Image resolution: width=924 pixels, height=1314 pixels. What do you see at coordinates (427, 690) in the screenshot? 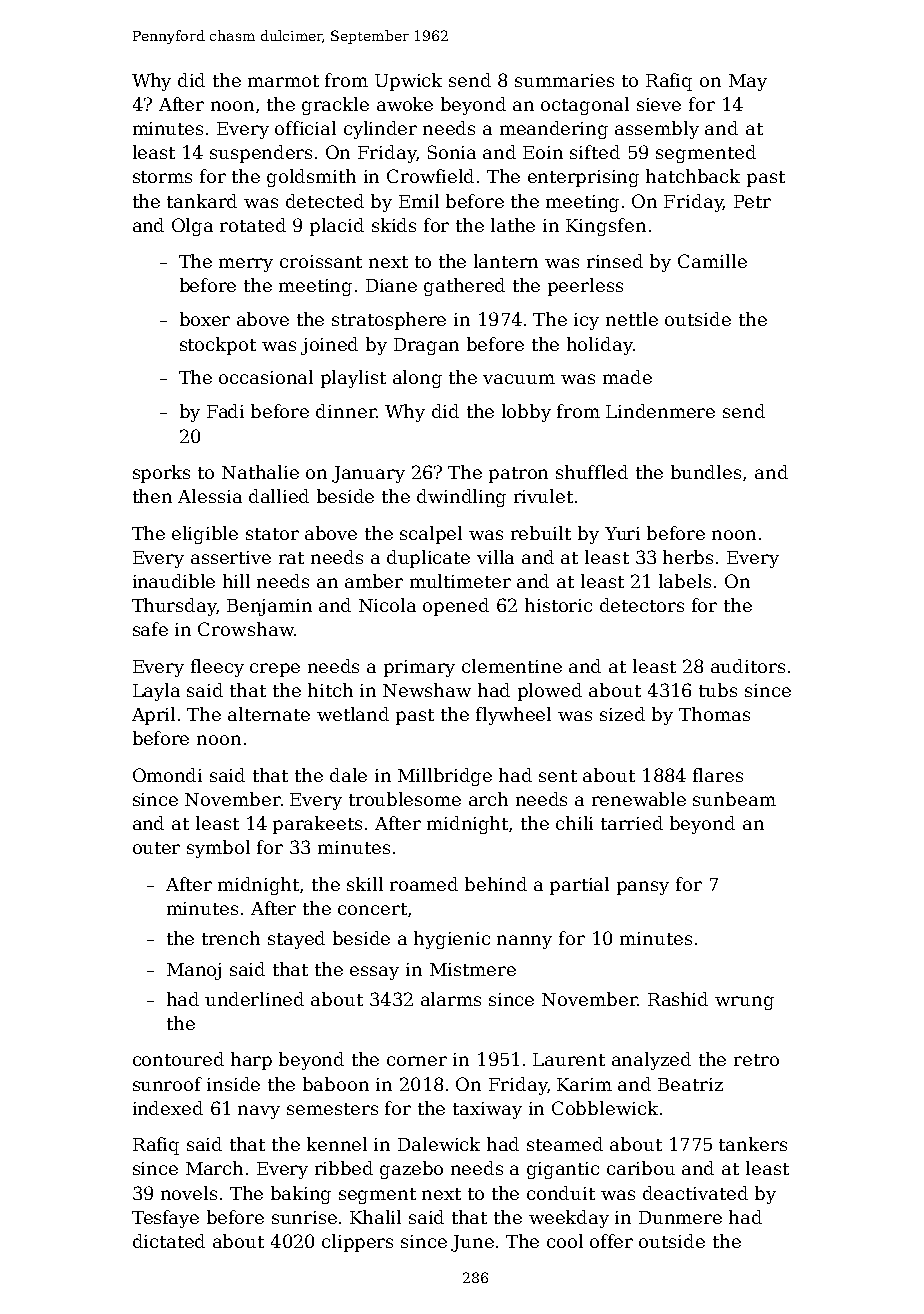
I see `Newshaw` at bounding box center [427, 690].
